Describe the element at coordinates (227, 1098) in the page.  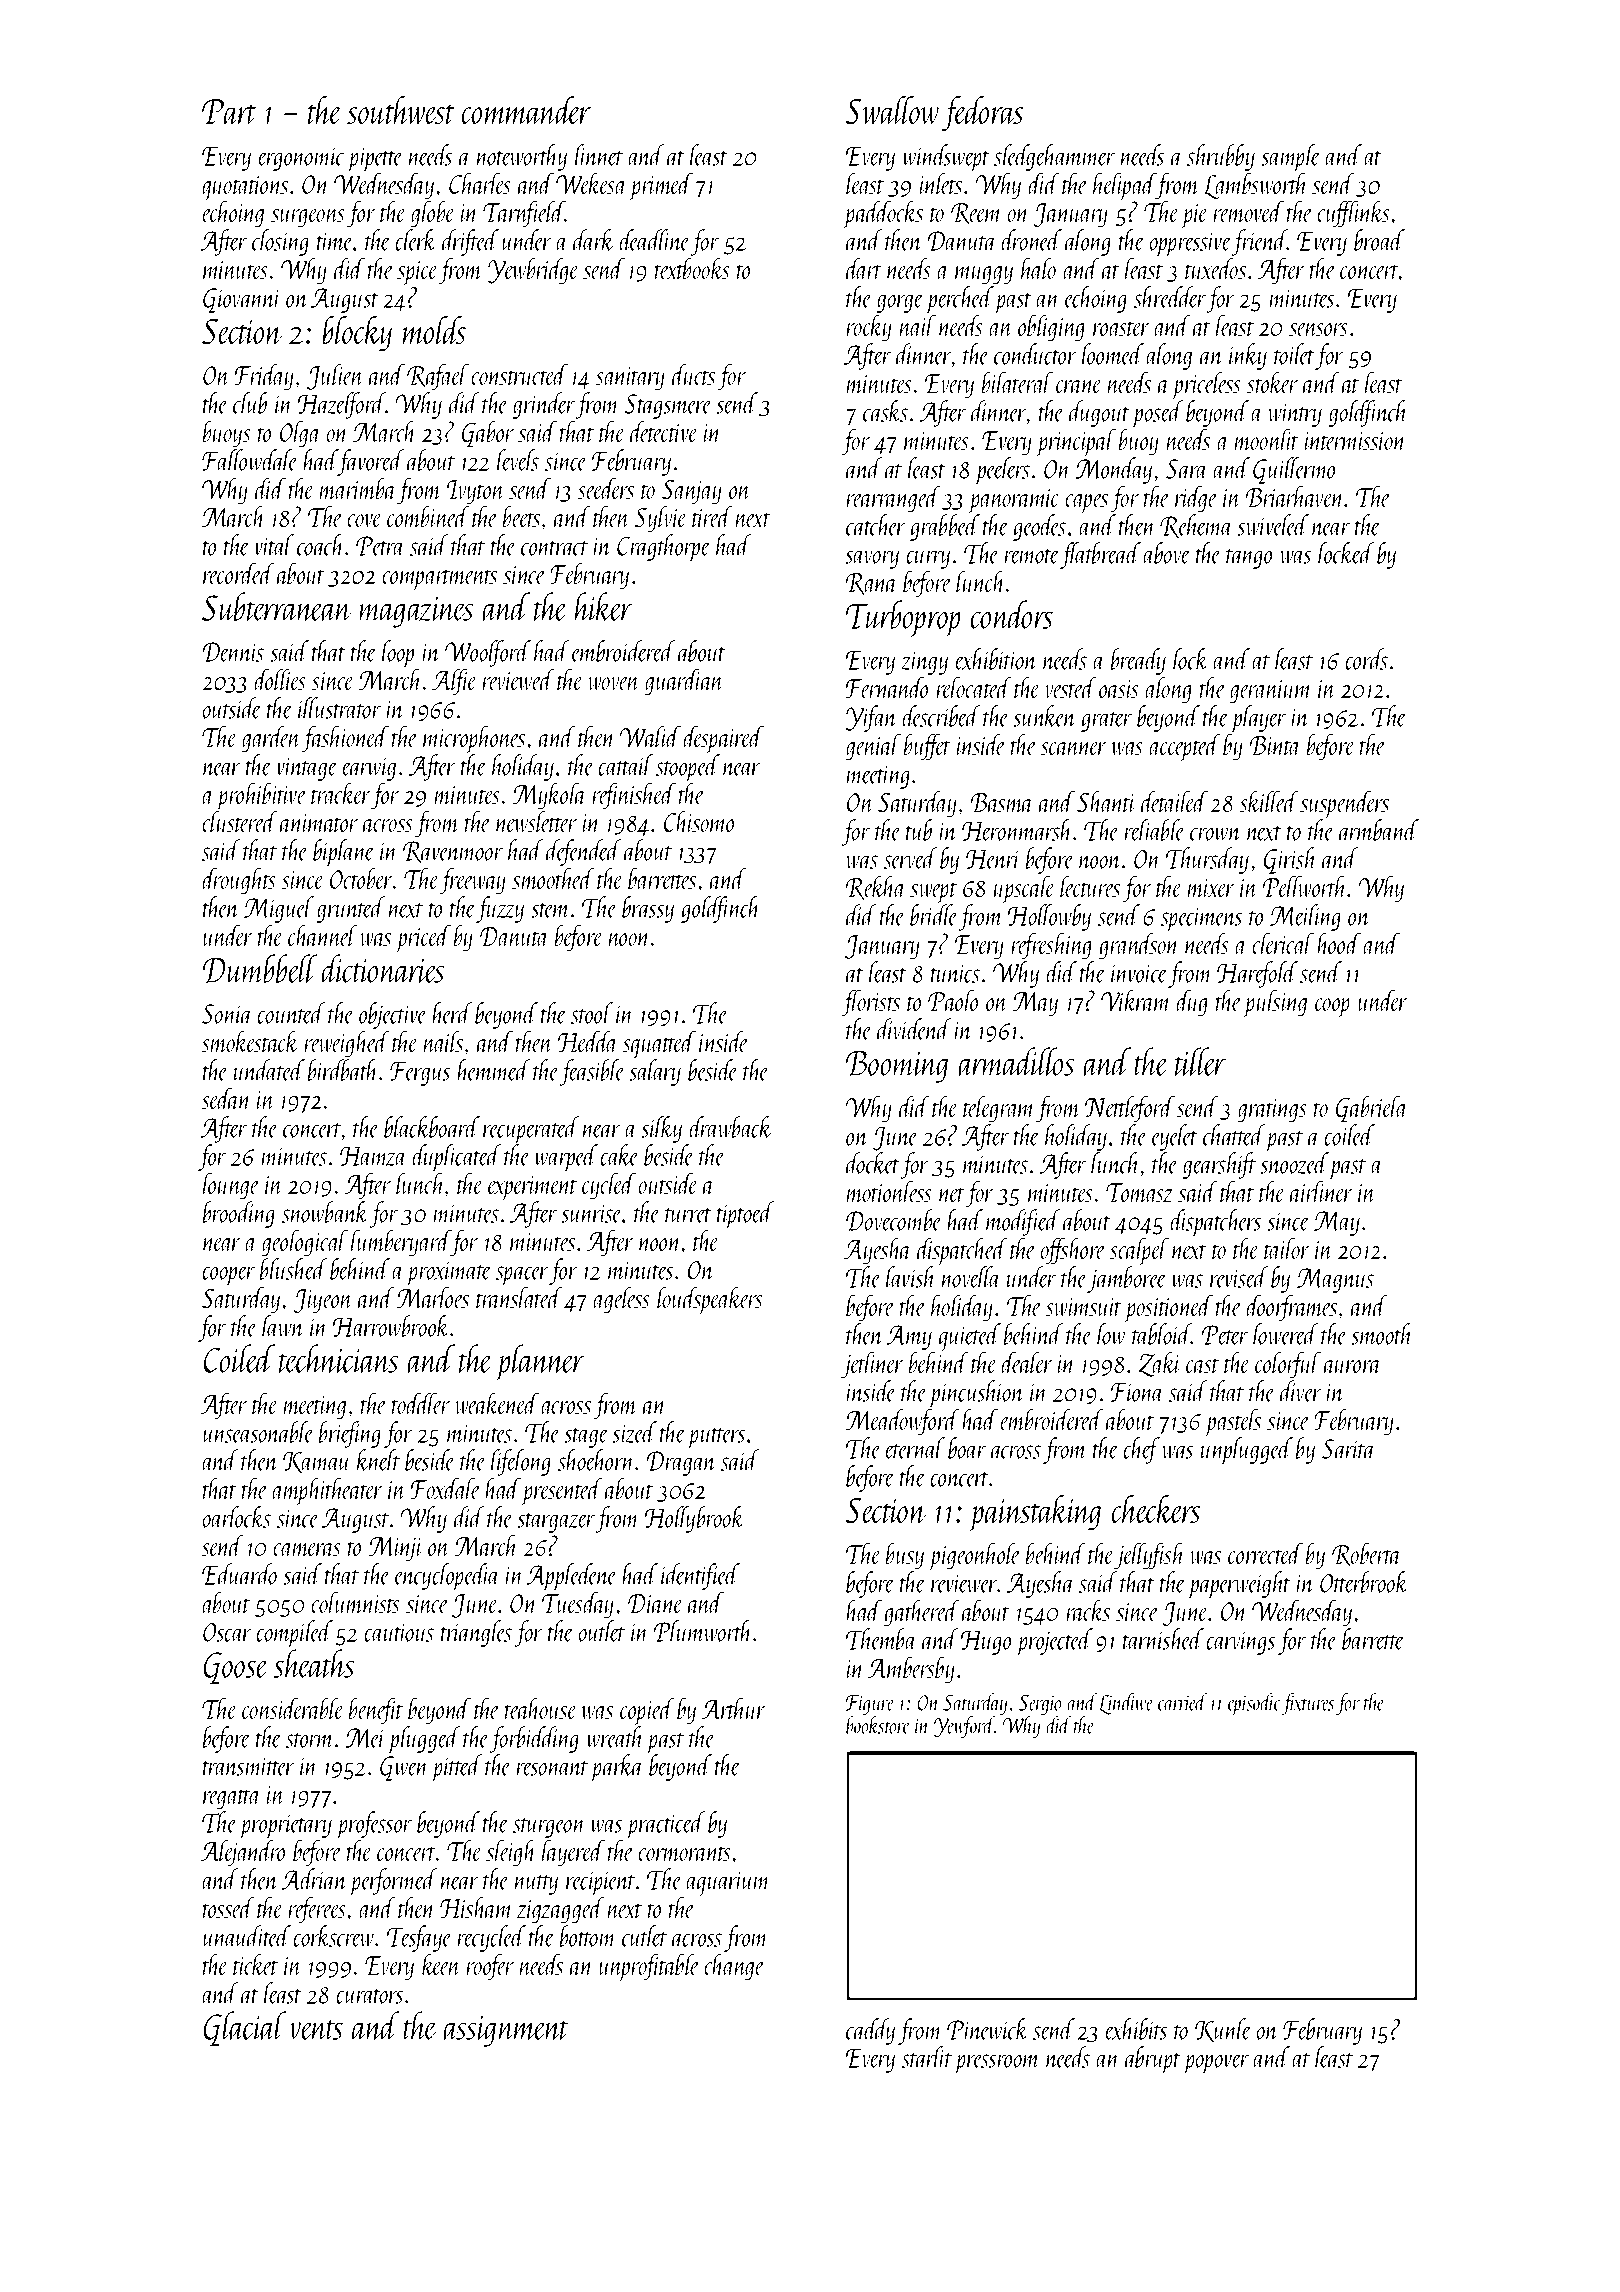
I see `sedan` at that location.
